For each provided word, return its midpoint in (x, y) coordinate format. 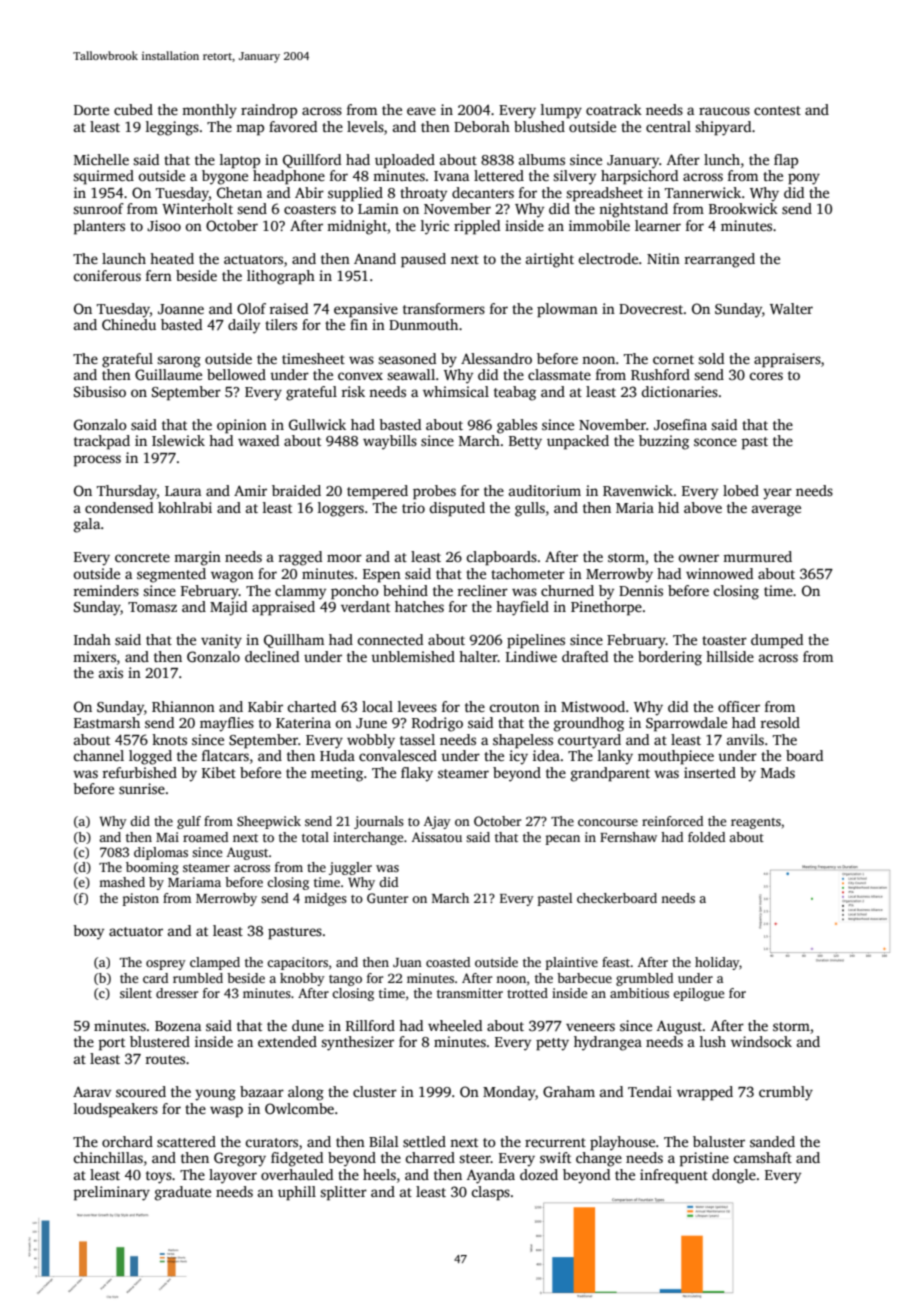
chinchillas (108, 1157)
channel (98, 755)
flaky (417, 774)
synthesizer (357, 1043)
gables (517, 426)
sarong (179, 362)
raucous (724, 111)
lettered (499, 175)
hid (668, 507)
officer (739, 706)
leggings (172, 128)
